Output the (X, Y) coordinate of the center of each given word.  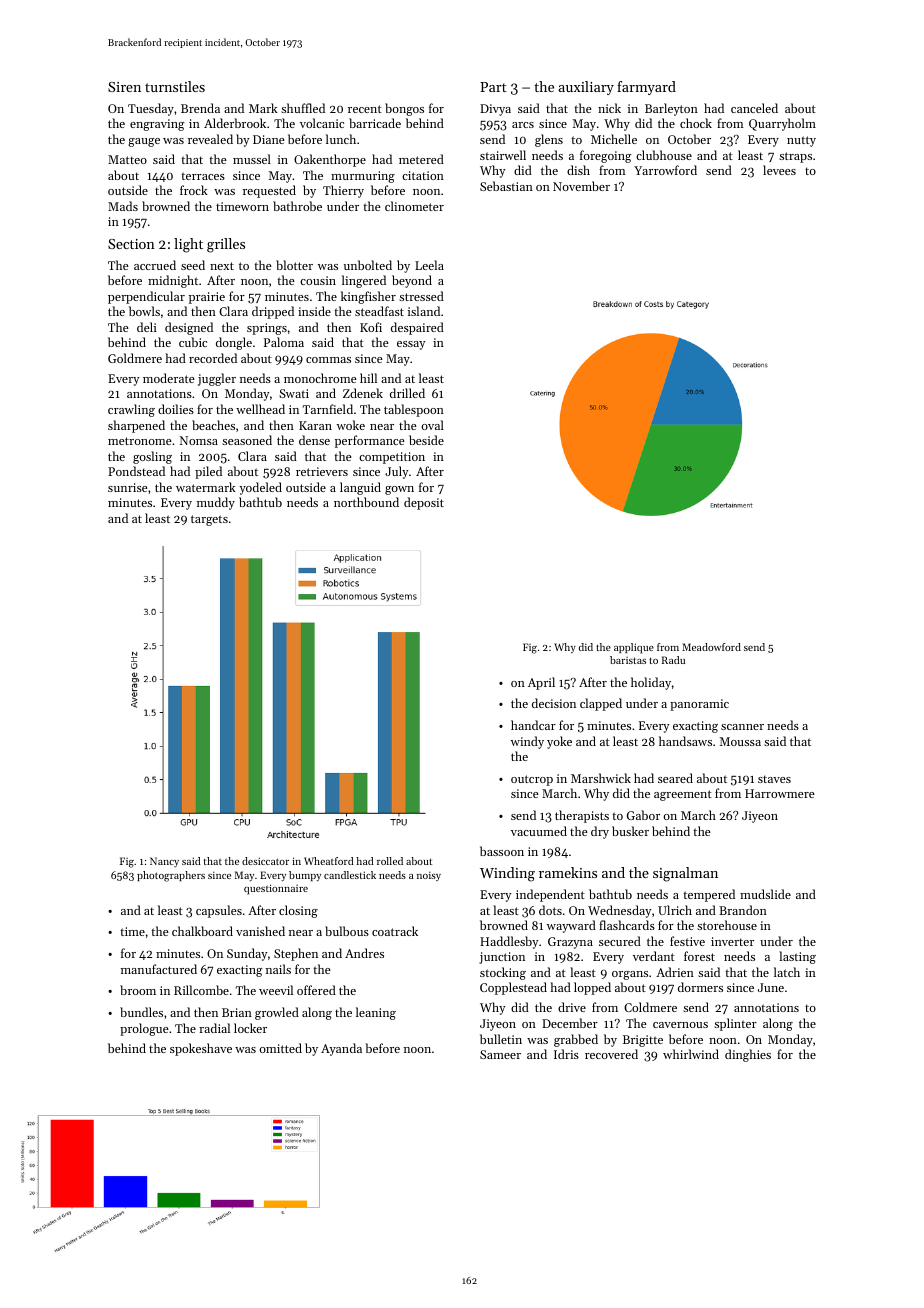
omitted (281, 1048)
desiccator (265, 861)
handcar (533, 725)
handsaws (685, 741)
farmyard (646, 88)
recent (365, 109)
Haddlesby (509, 942)
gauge (144, 142)
